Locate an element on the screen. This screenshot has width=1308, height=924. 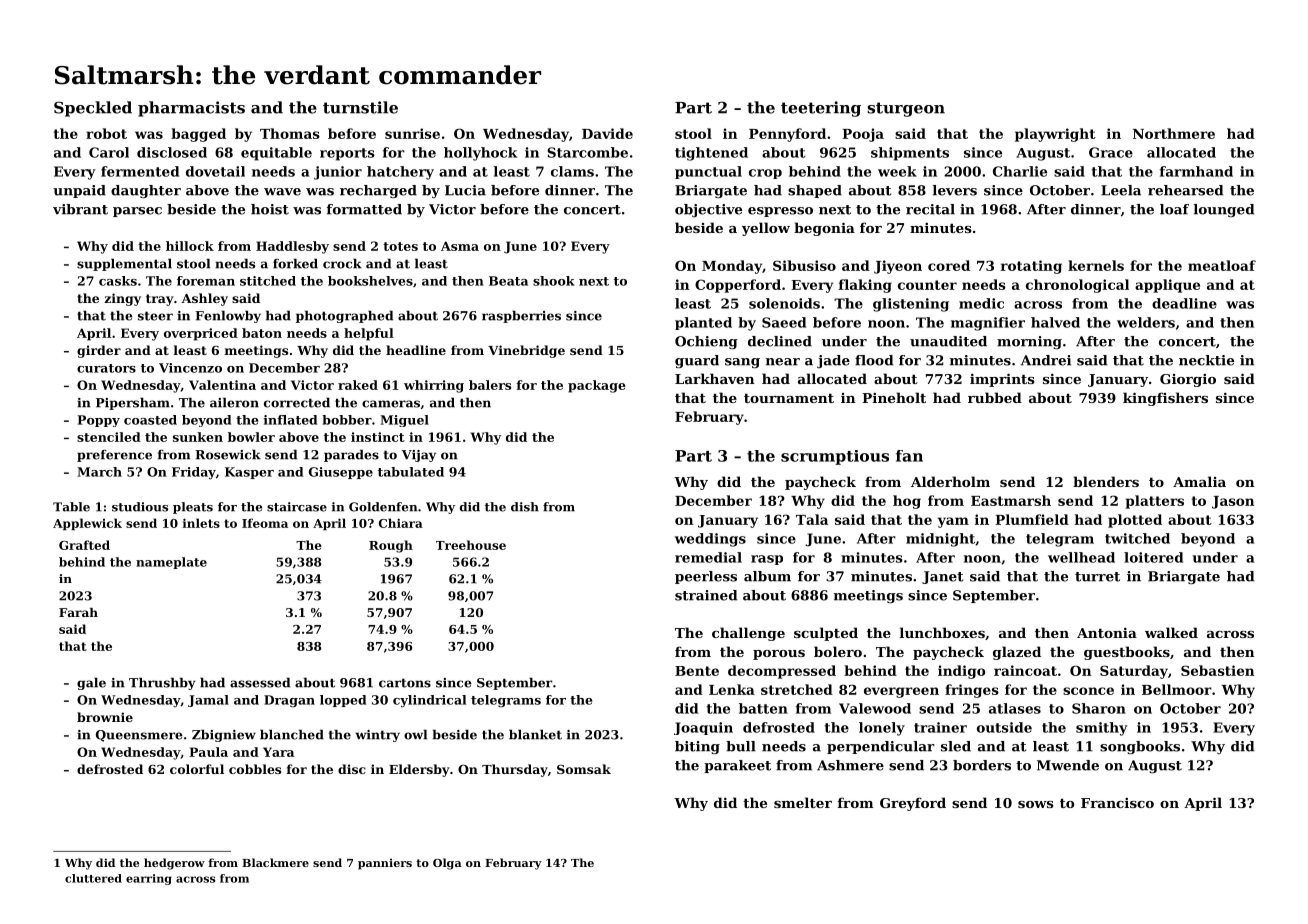
teetering is located at coordinates (821, 109).
